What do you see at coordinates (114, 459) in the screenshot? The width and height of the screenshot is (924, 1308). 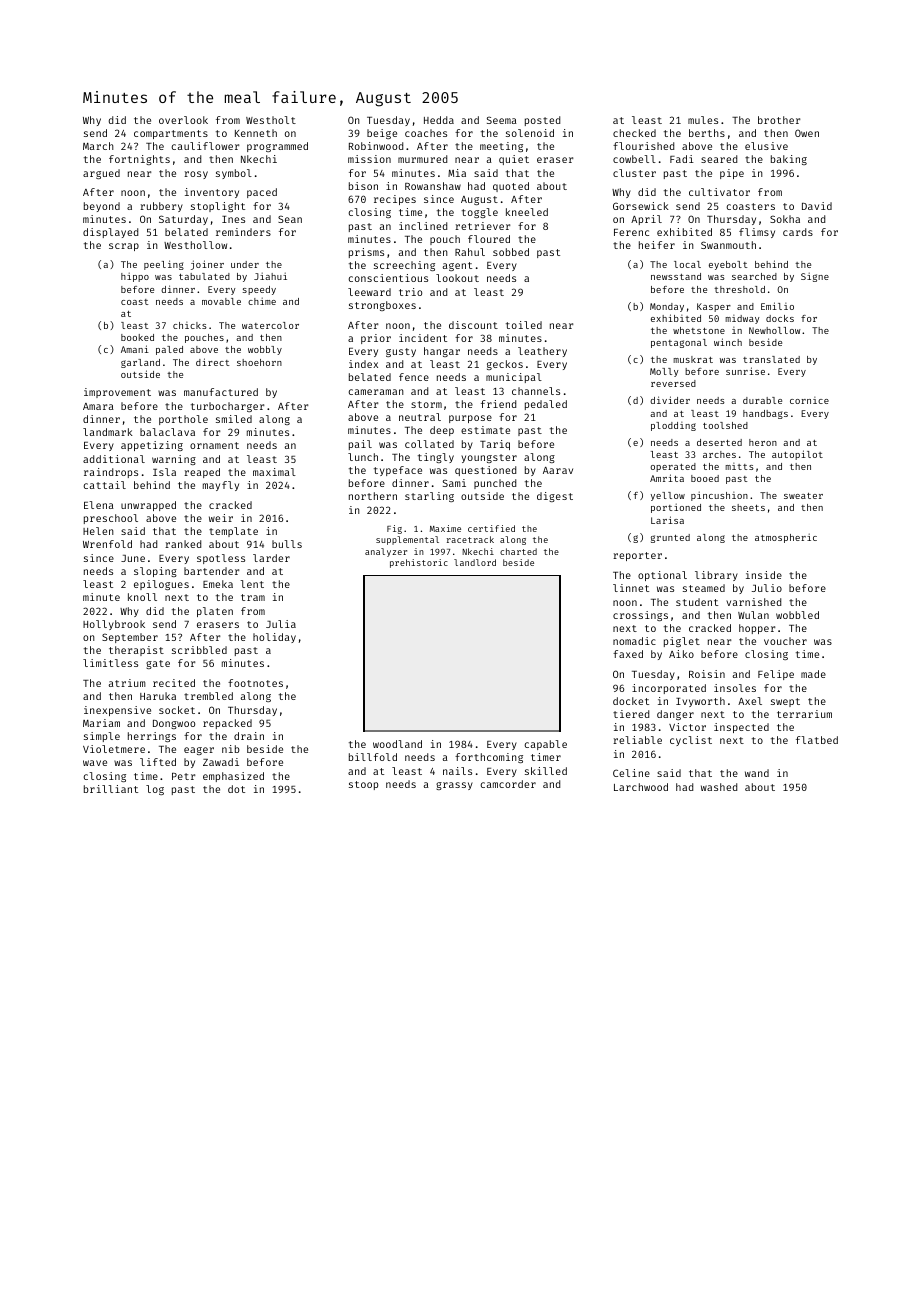 I see `additional` at bounding box center [114, 459].
